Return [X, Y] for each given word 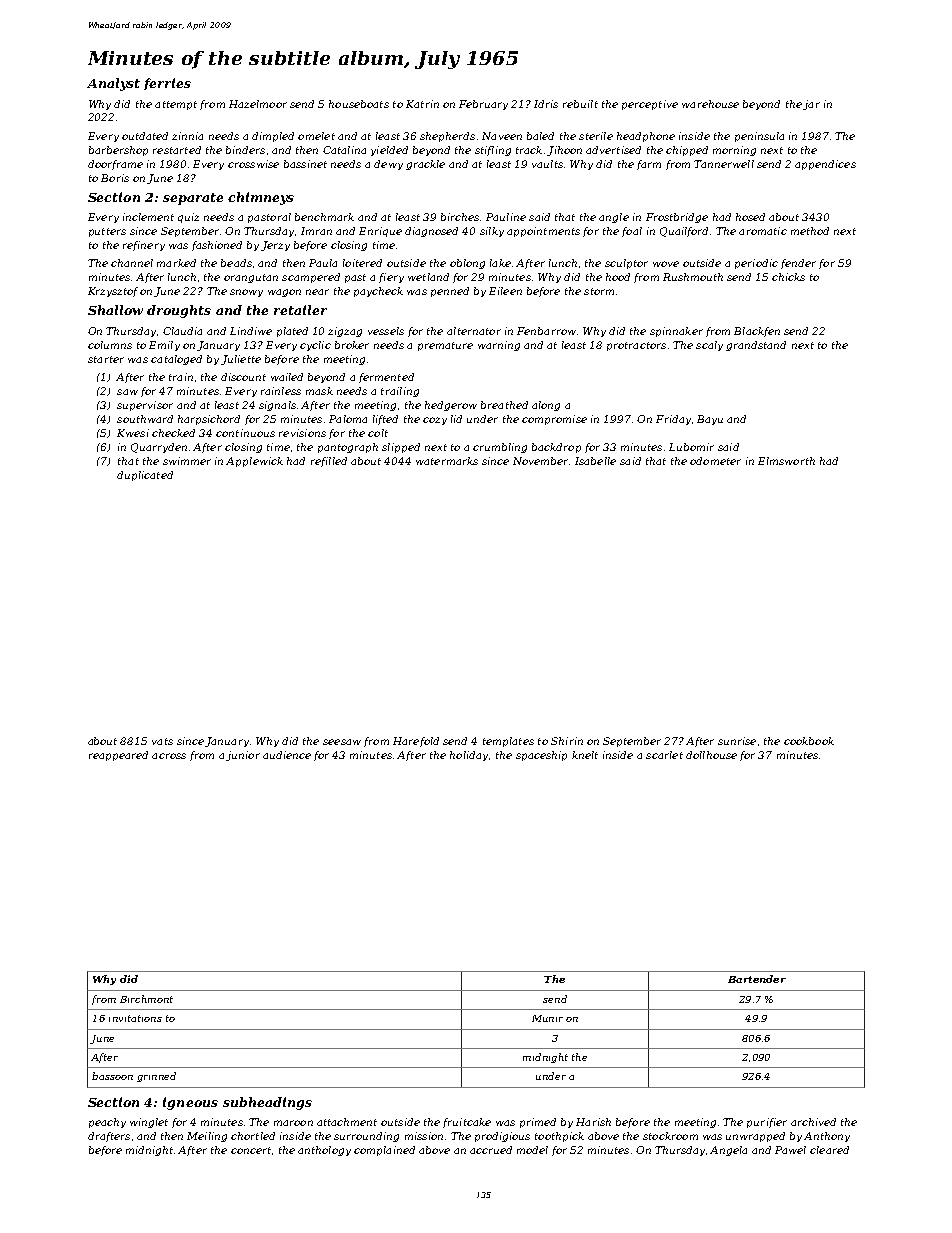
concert [251, 1150]
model [532, 1150]
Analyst [113, 84]
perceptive [650, 105]
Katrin [422, 104]
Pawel [790, 1150]
